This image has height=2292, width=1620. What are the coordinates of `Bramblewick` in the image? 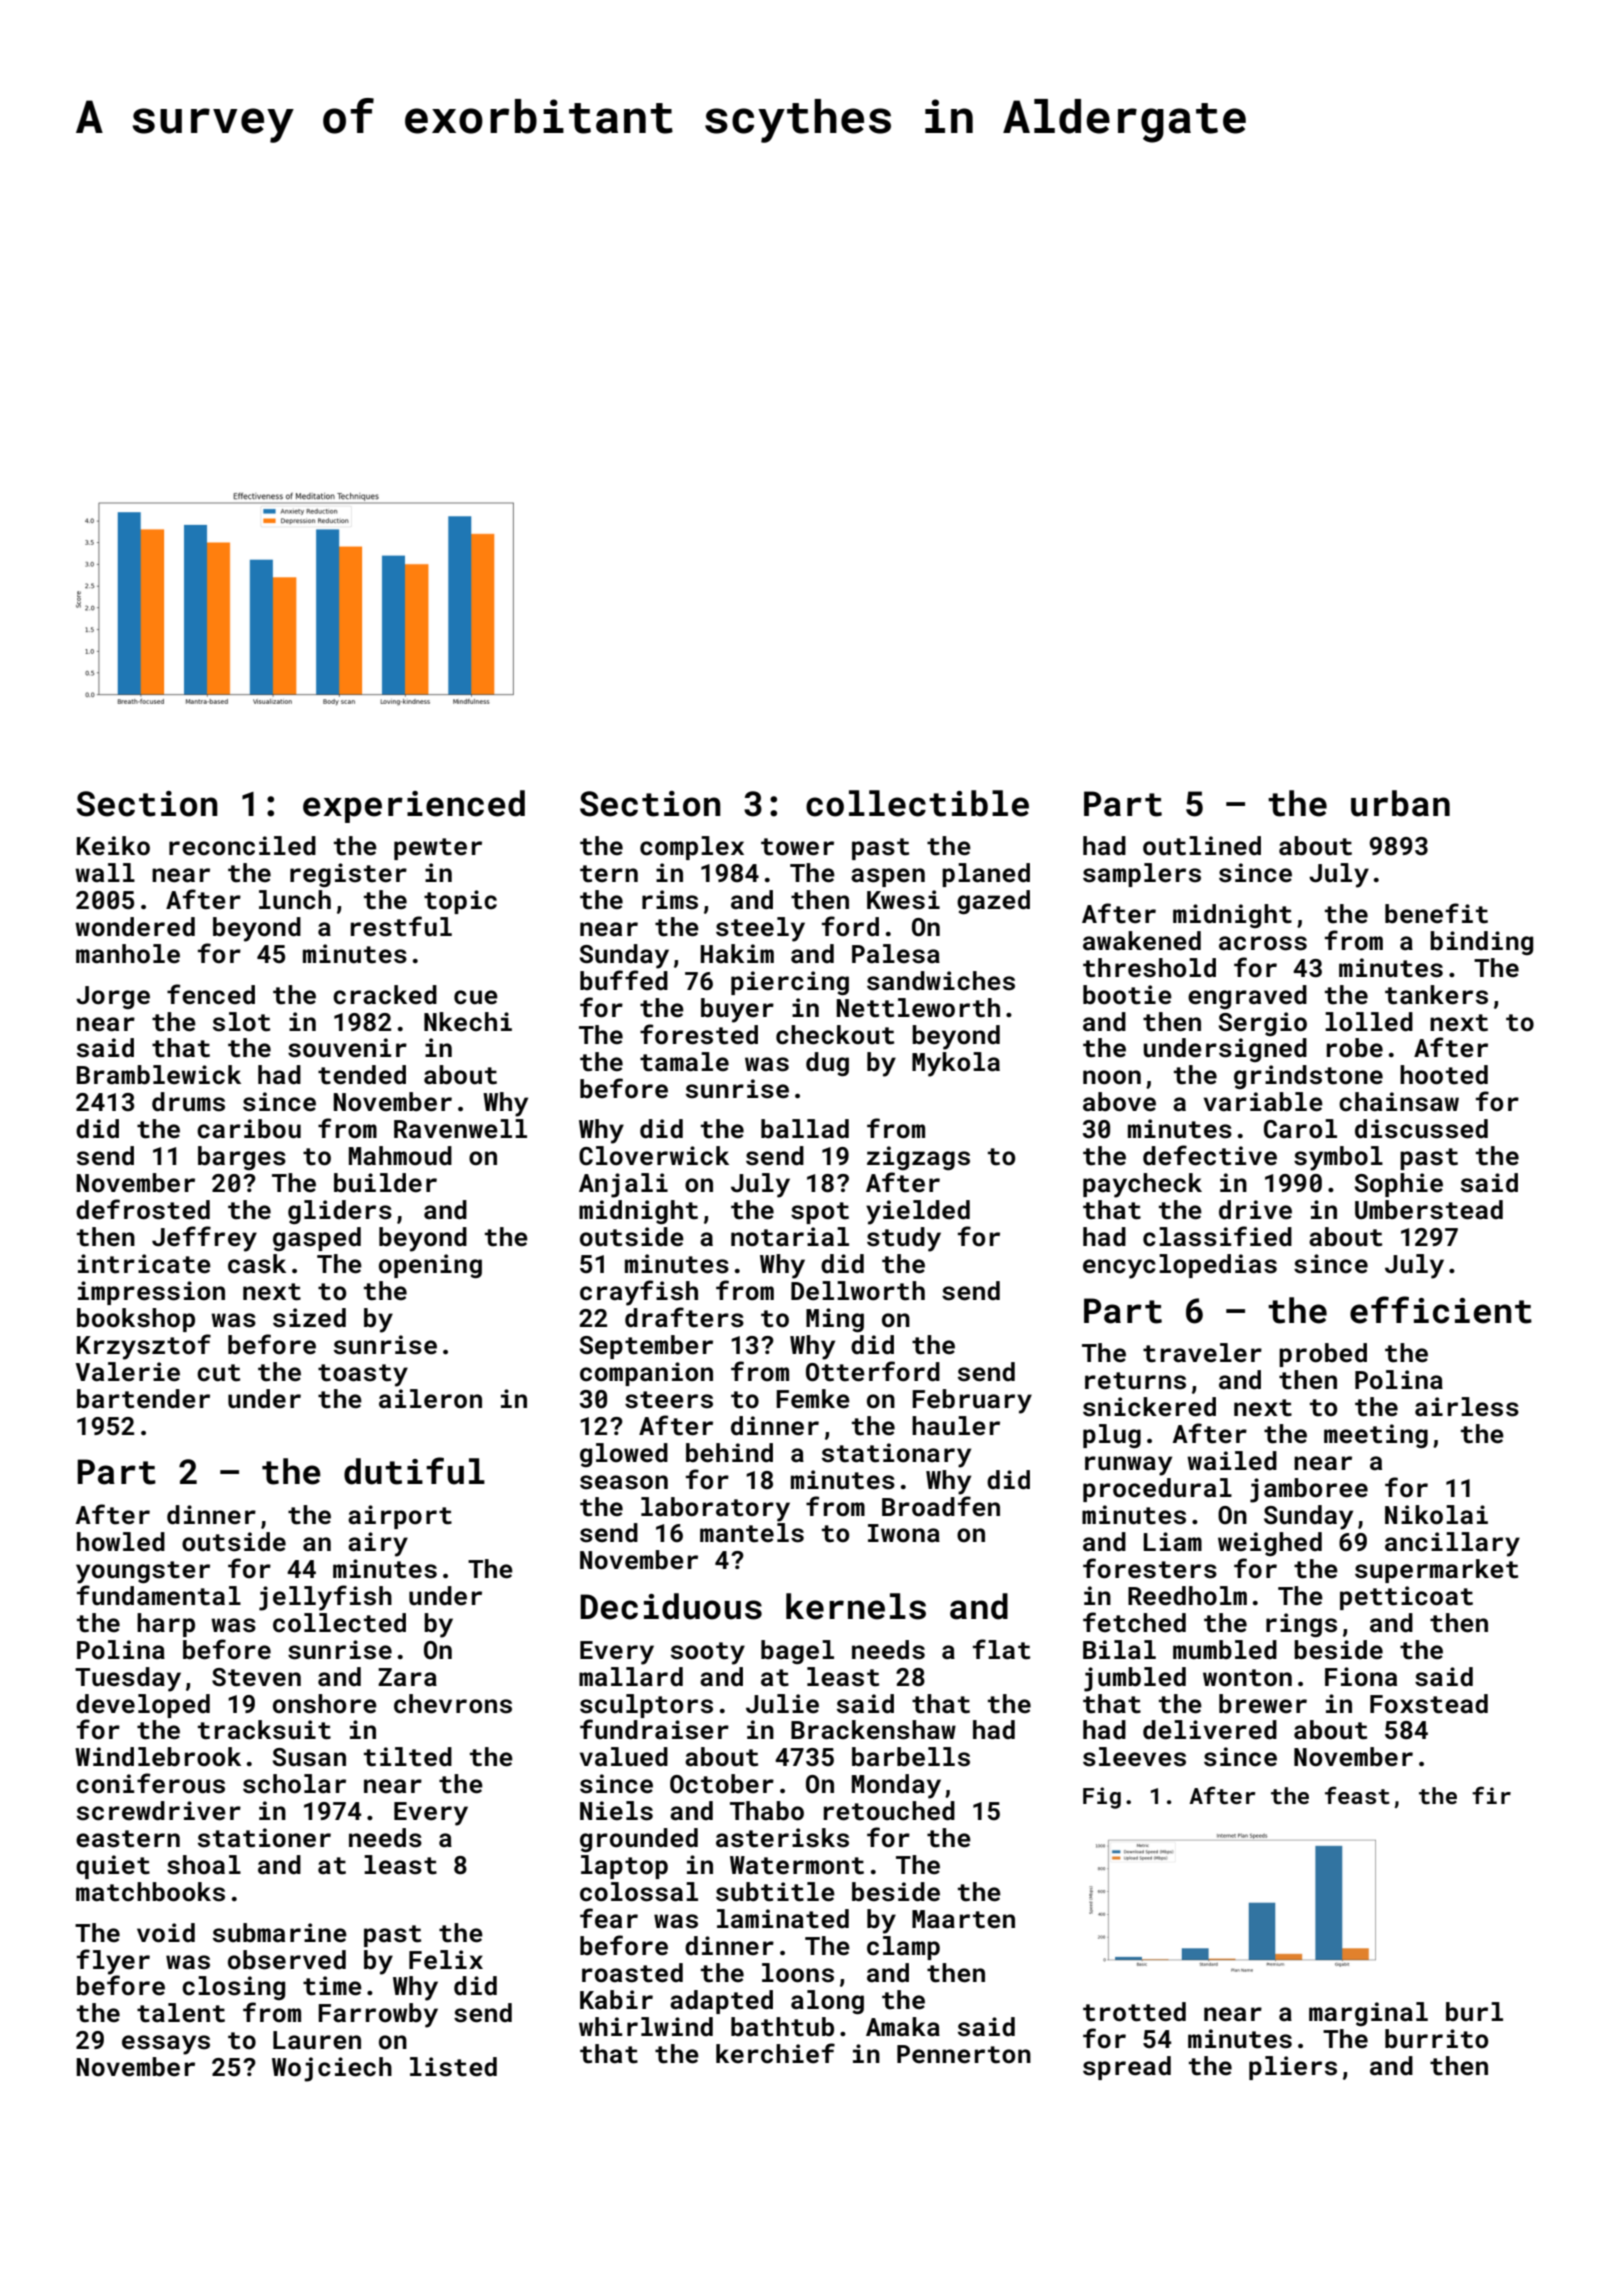 It's located at (159, 1075).
